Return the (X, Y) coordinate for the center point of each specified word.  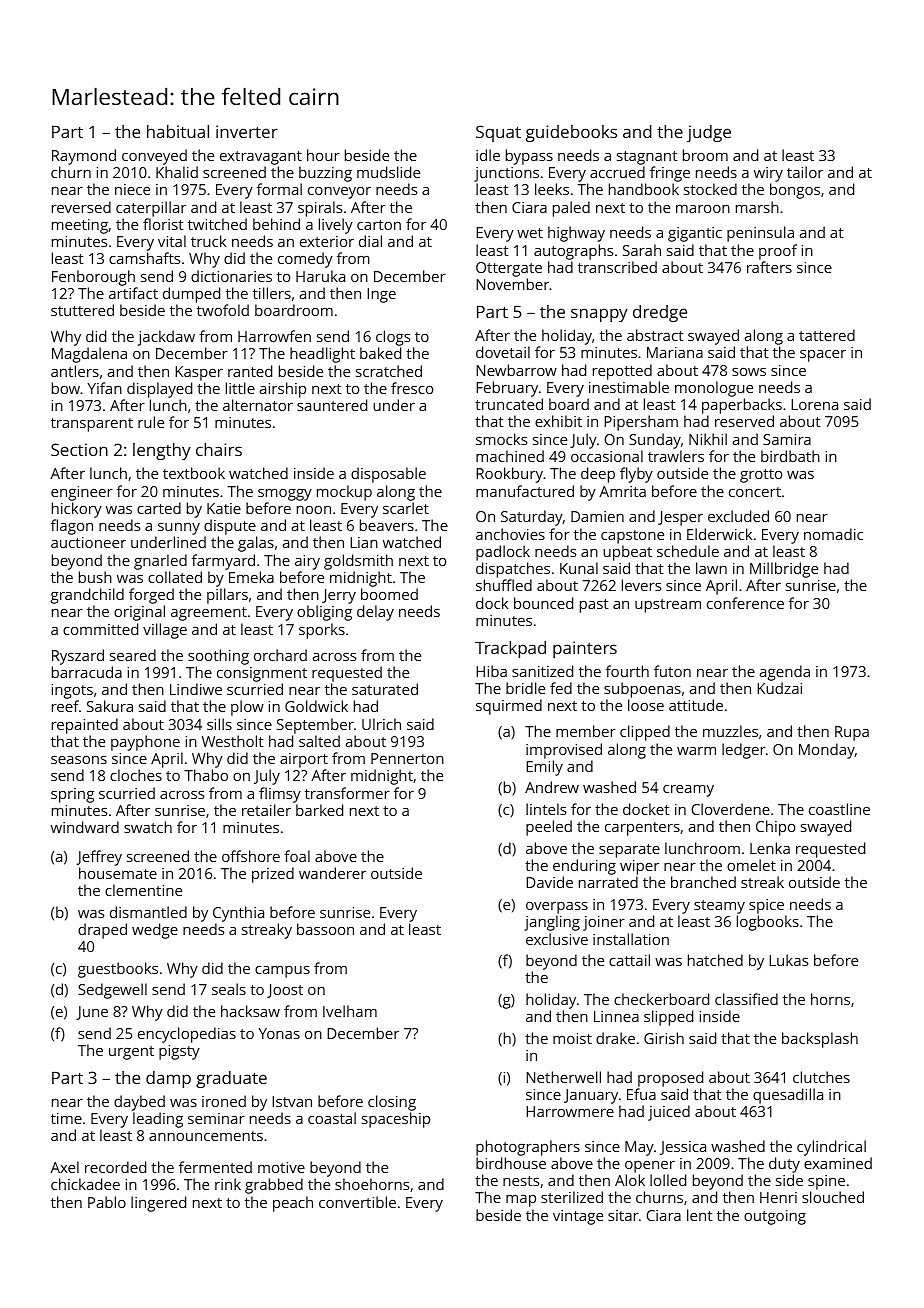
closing (392, 1103)
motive (281, 1167)
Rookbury (509, 475)
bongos (795, 191)
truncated (509, 404)
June (92, 1013)
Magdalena (89, 355)
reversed (81, 207)
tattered (827, 335)
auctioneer (88, 542)
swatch (148, 827)
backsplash (820, 1040)
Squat (498, 133)
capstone (632, 537)
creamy (688, 791)
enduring (584, 867)
